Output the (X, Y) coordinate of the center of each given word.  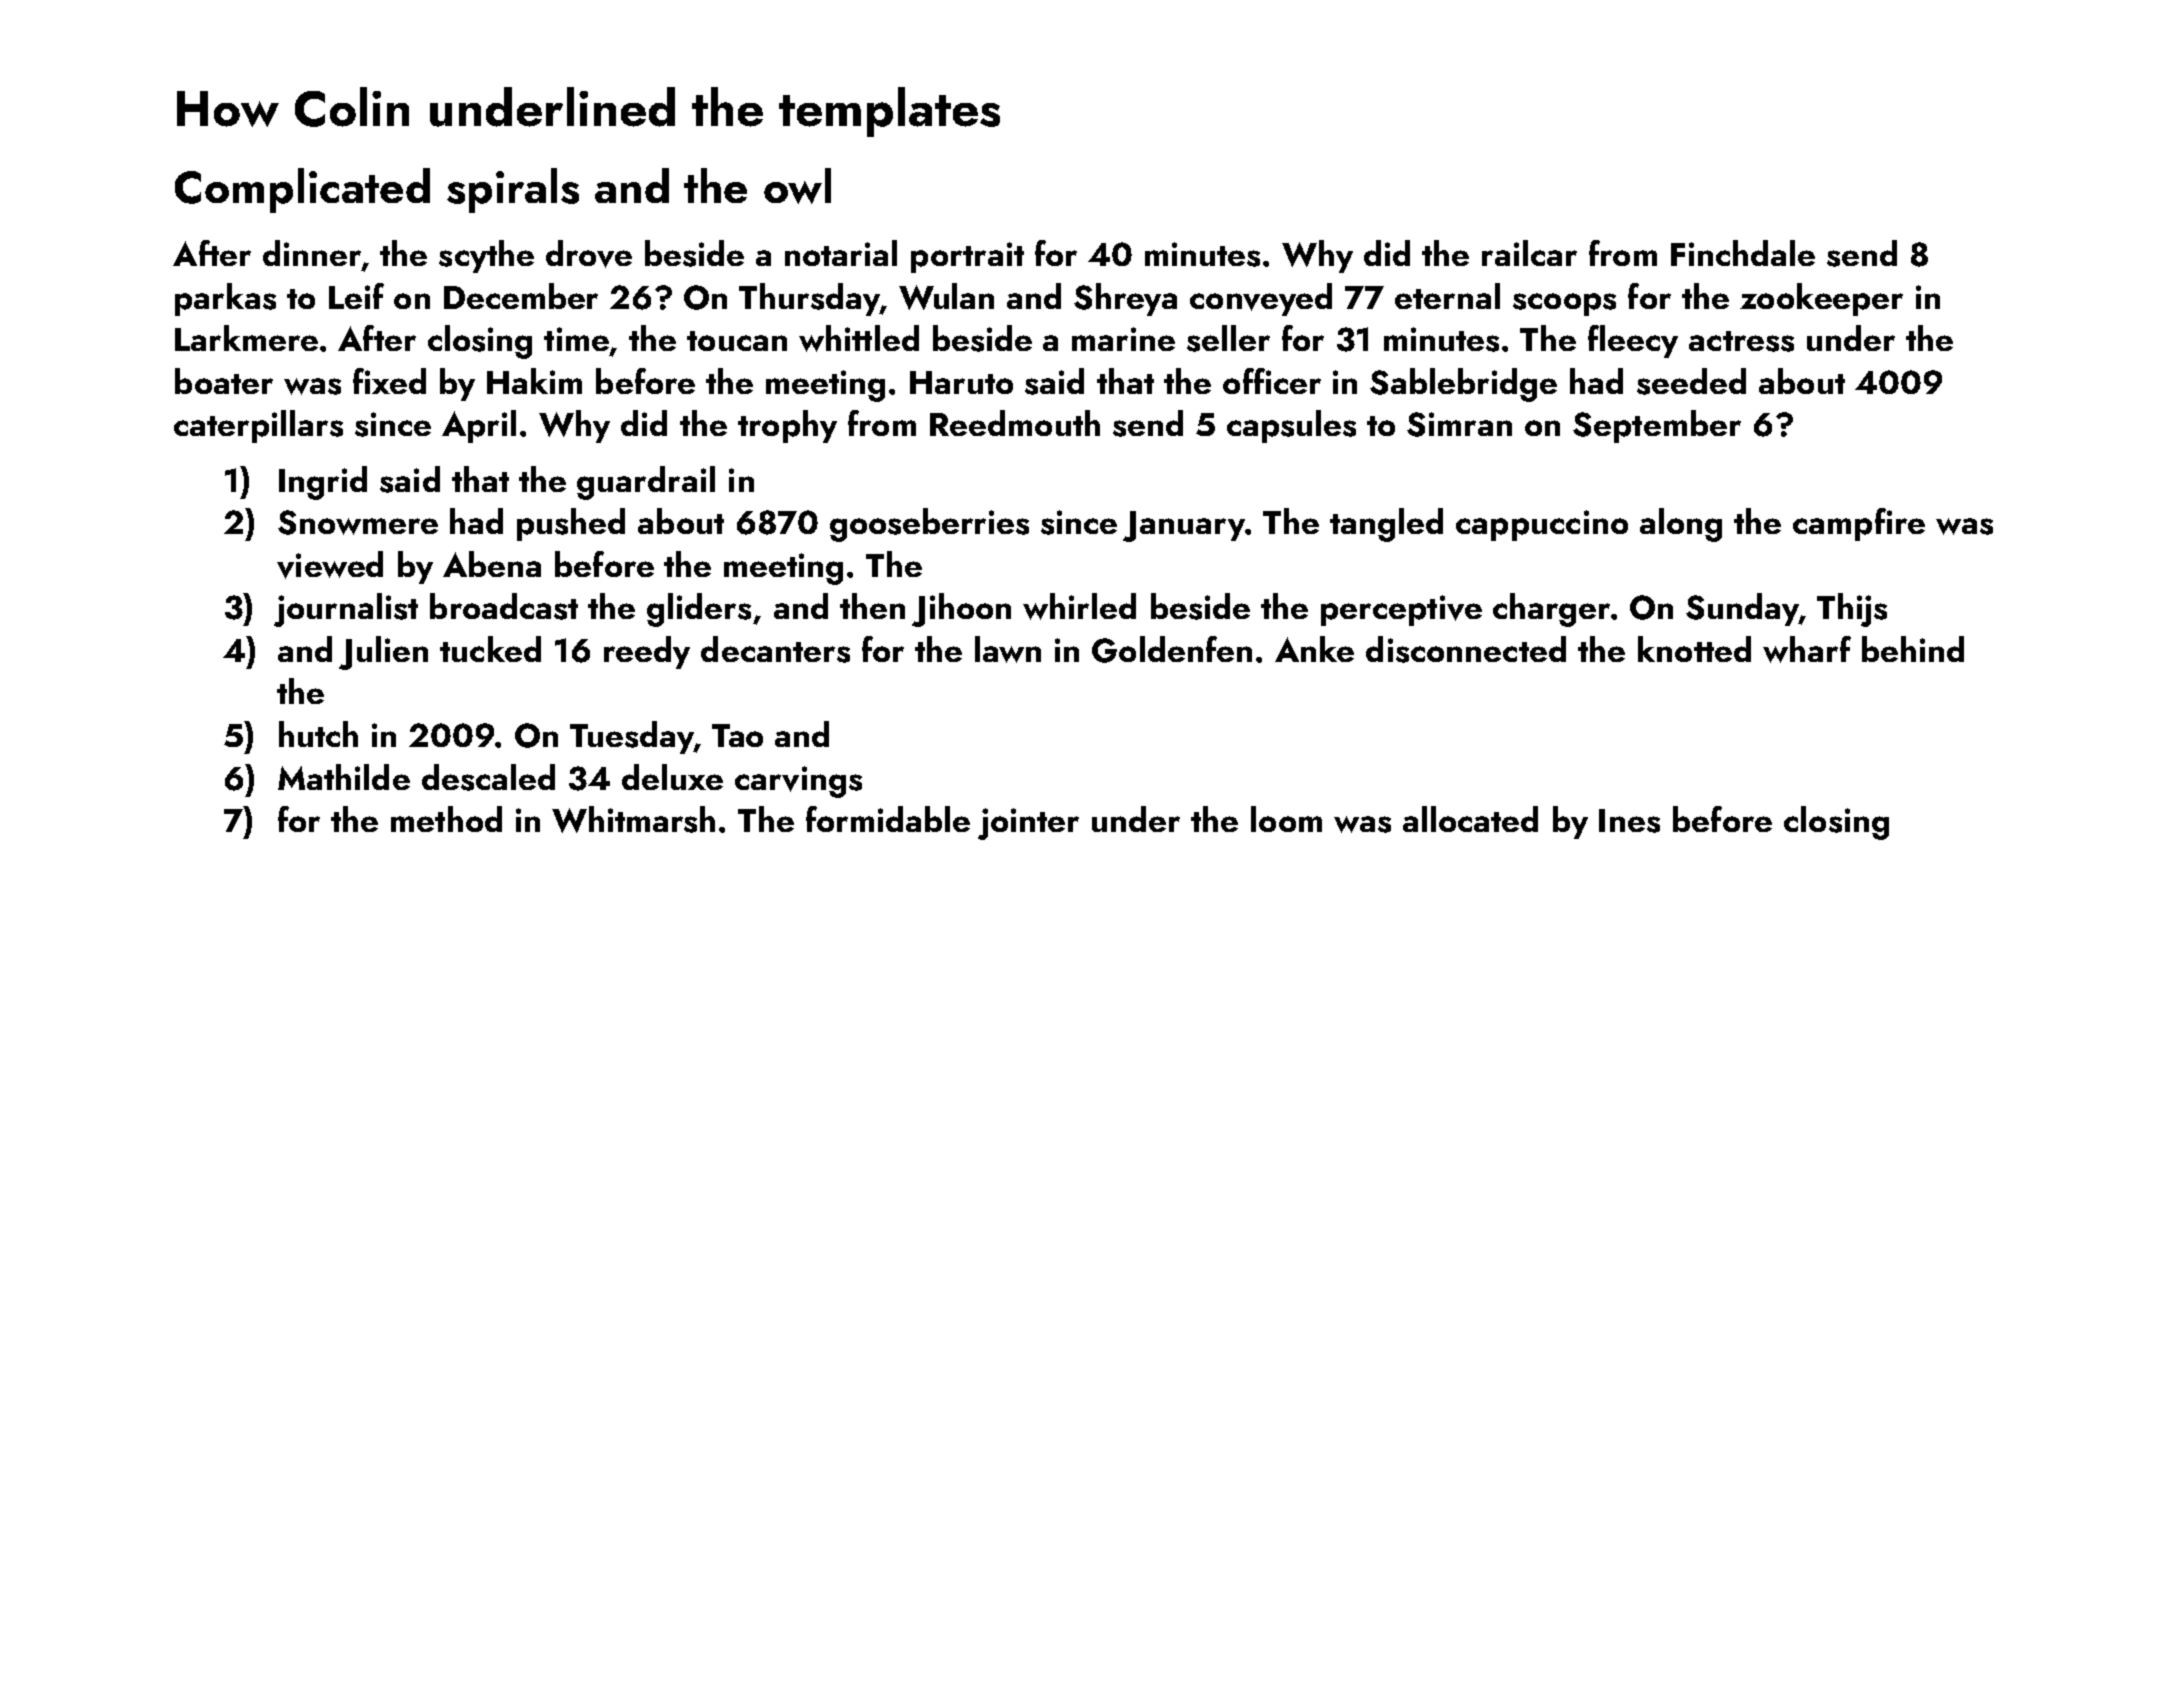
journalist (346, 610)
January (1184, 526)
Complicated (302, 190)
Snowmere (358, 522)
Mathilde (344, 777)
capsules (1291, 426)
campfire (1859, 524)
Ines (1629, 821)
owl (797, 186)
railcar (1529, 253)
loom (1286, 819)
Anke (1314, 649)
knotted (1694, 649)
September (1657, 426)
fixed (389, 381)
